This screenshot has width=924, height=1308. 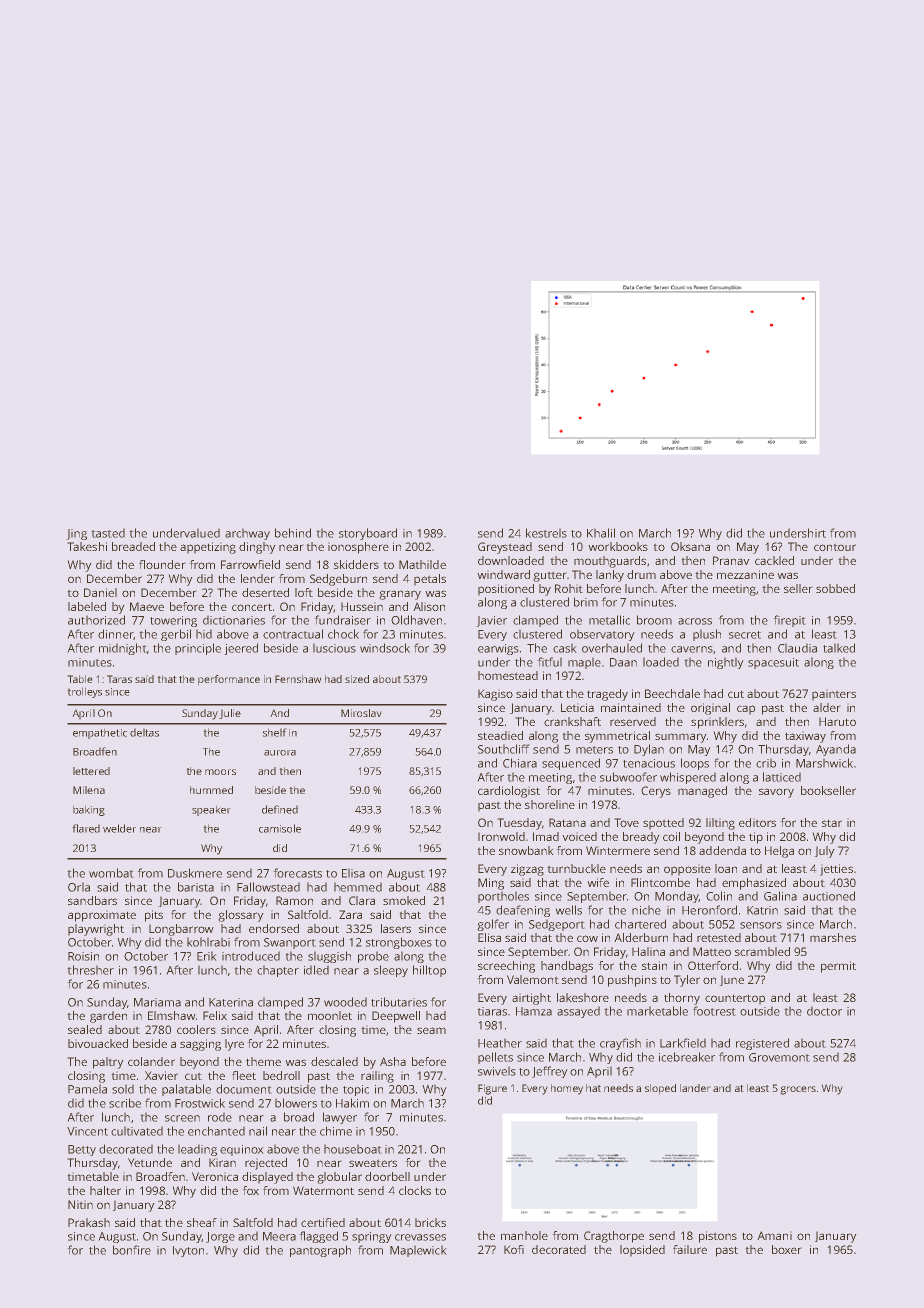 What do you see at coordinates (241, 649) in the screenshot?
I see `jeered` at bounding box center [241, 649].
